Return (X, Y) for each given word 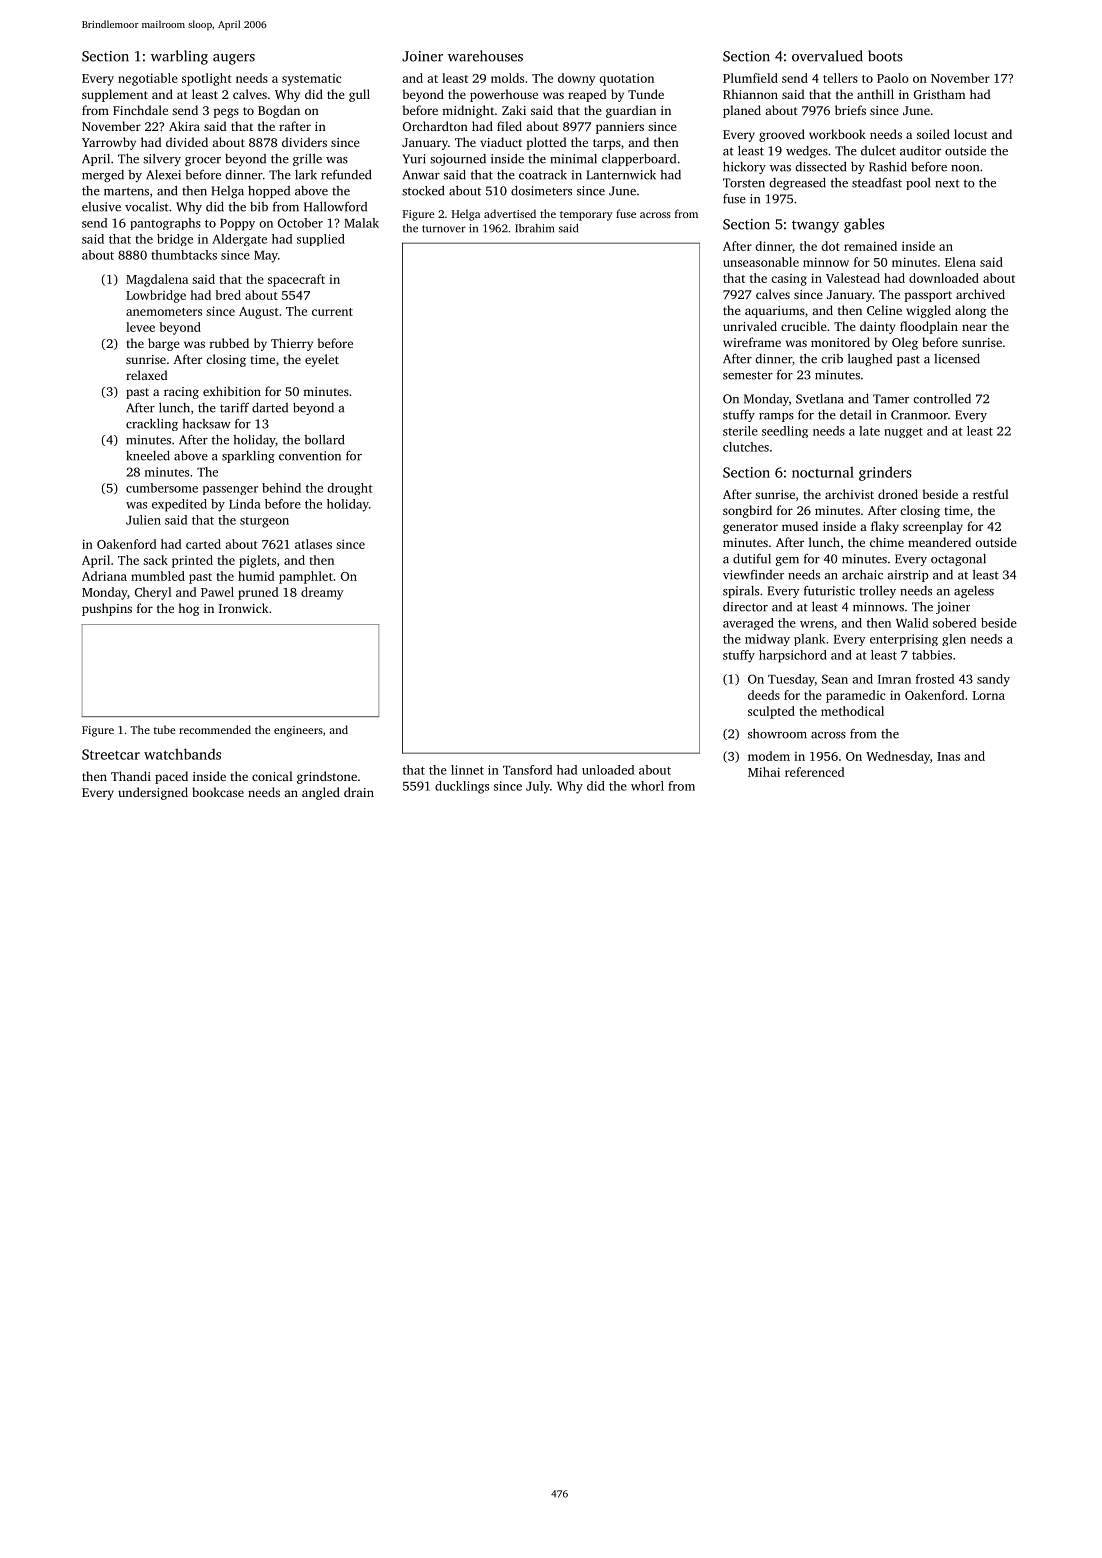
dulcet (878, 151)
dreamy (322, 593)
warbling (179, 57)
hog (188, 609)
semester (748, 375)
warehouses (485, 56)
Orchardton (435, 126)
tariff (234, 407)
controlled (942, 399)
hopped (269, 192)
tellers (840, 78)
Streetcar (111, 754)
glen (954, 640)
